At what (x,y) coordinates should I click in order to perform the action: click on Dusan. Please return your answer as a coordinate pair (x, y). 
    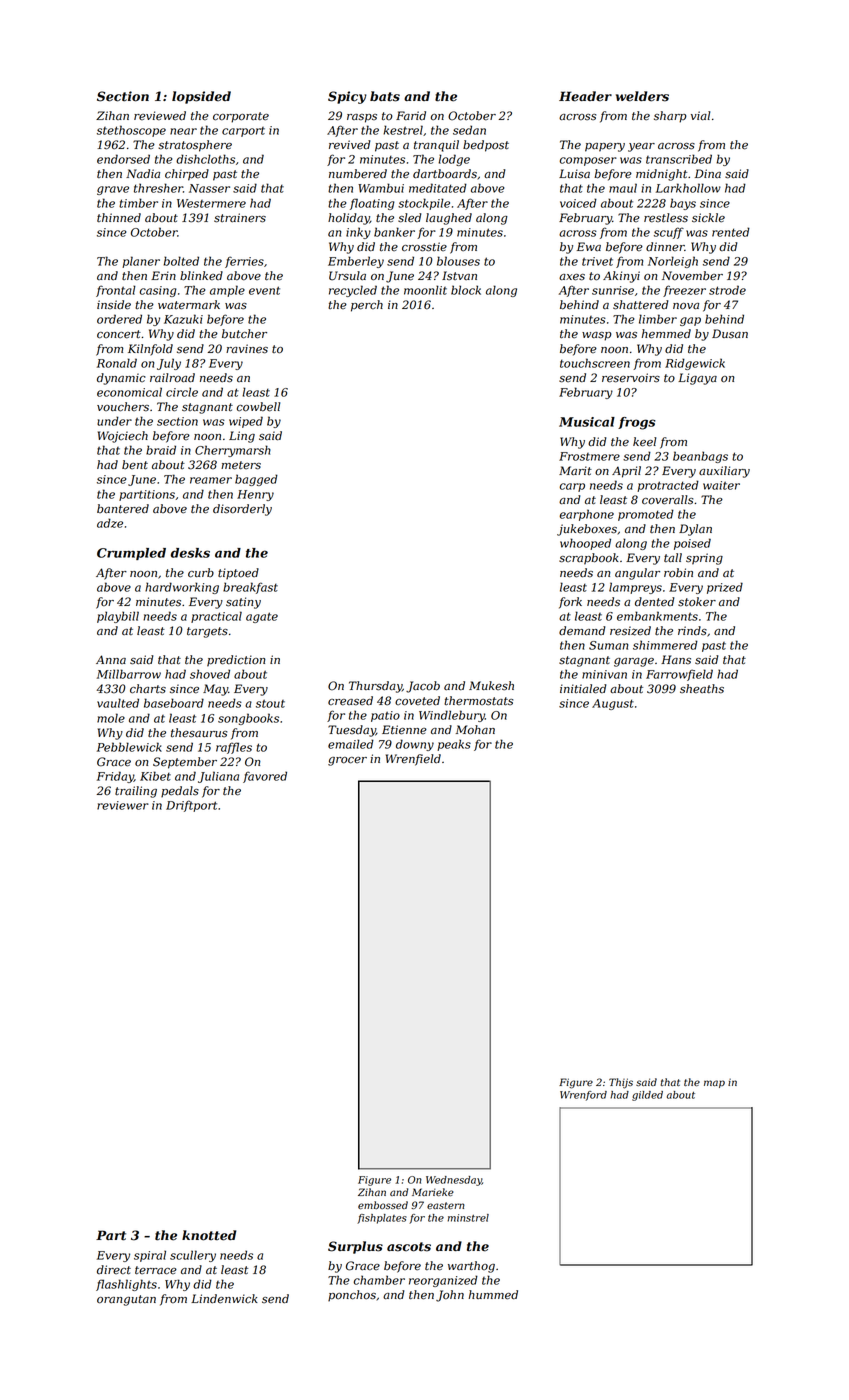
    Looking at the image, I should click on (730, 333).
